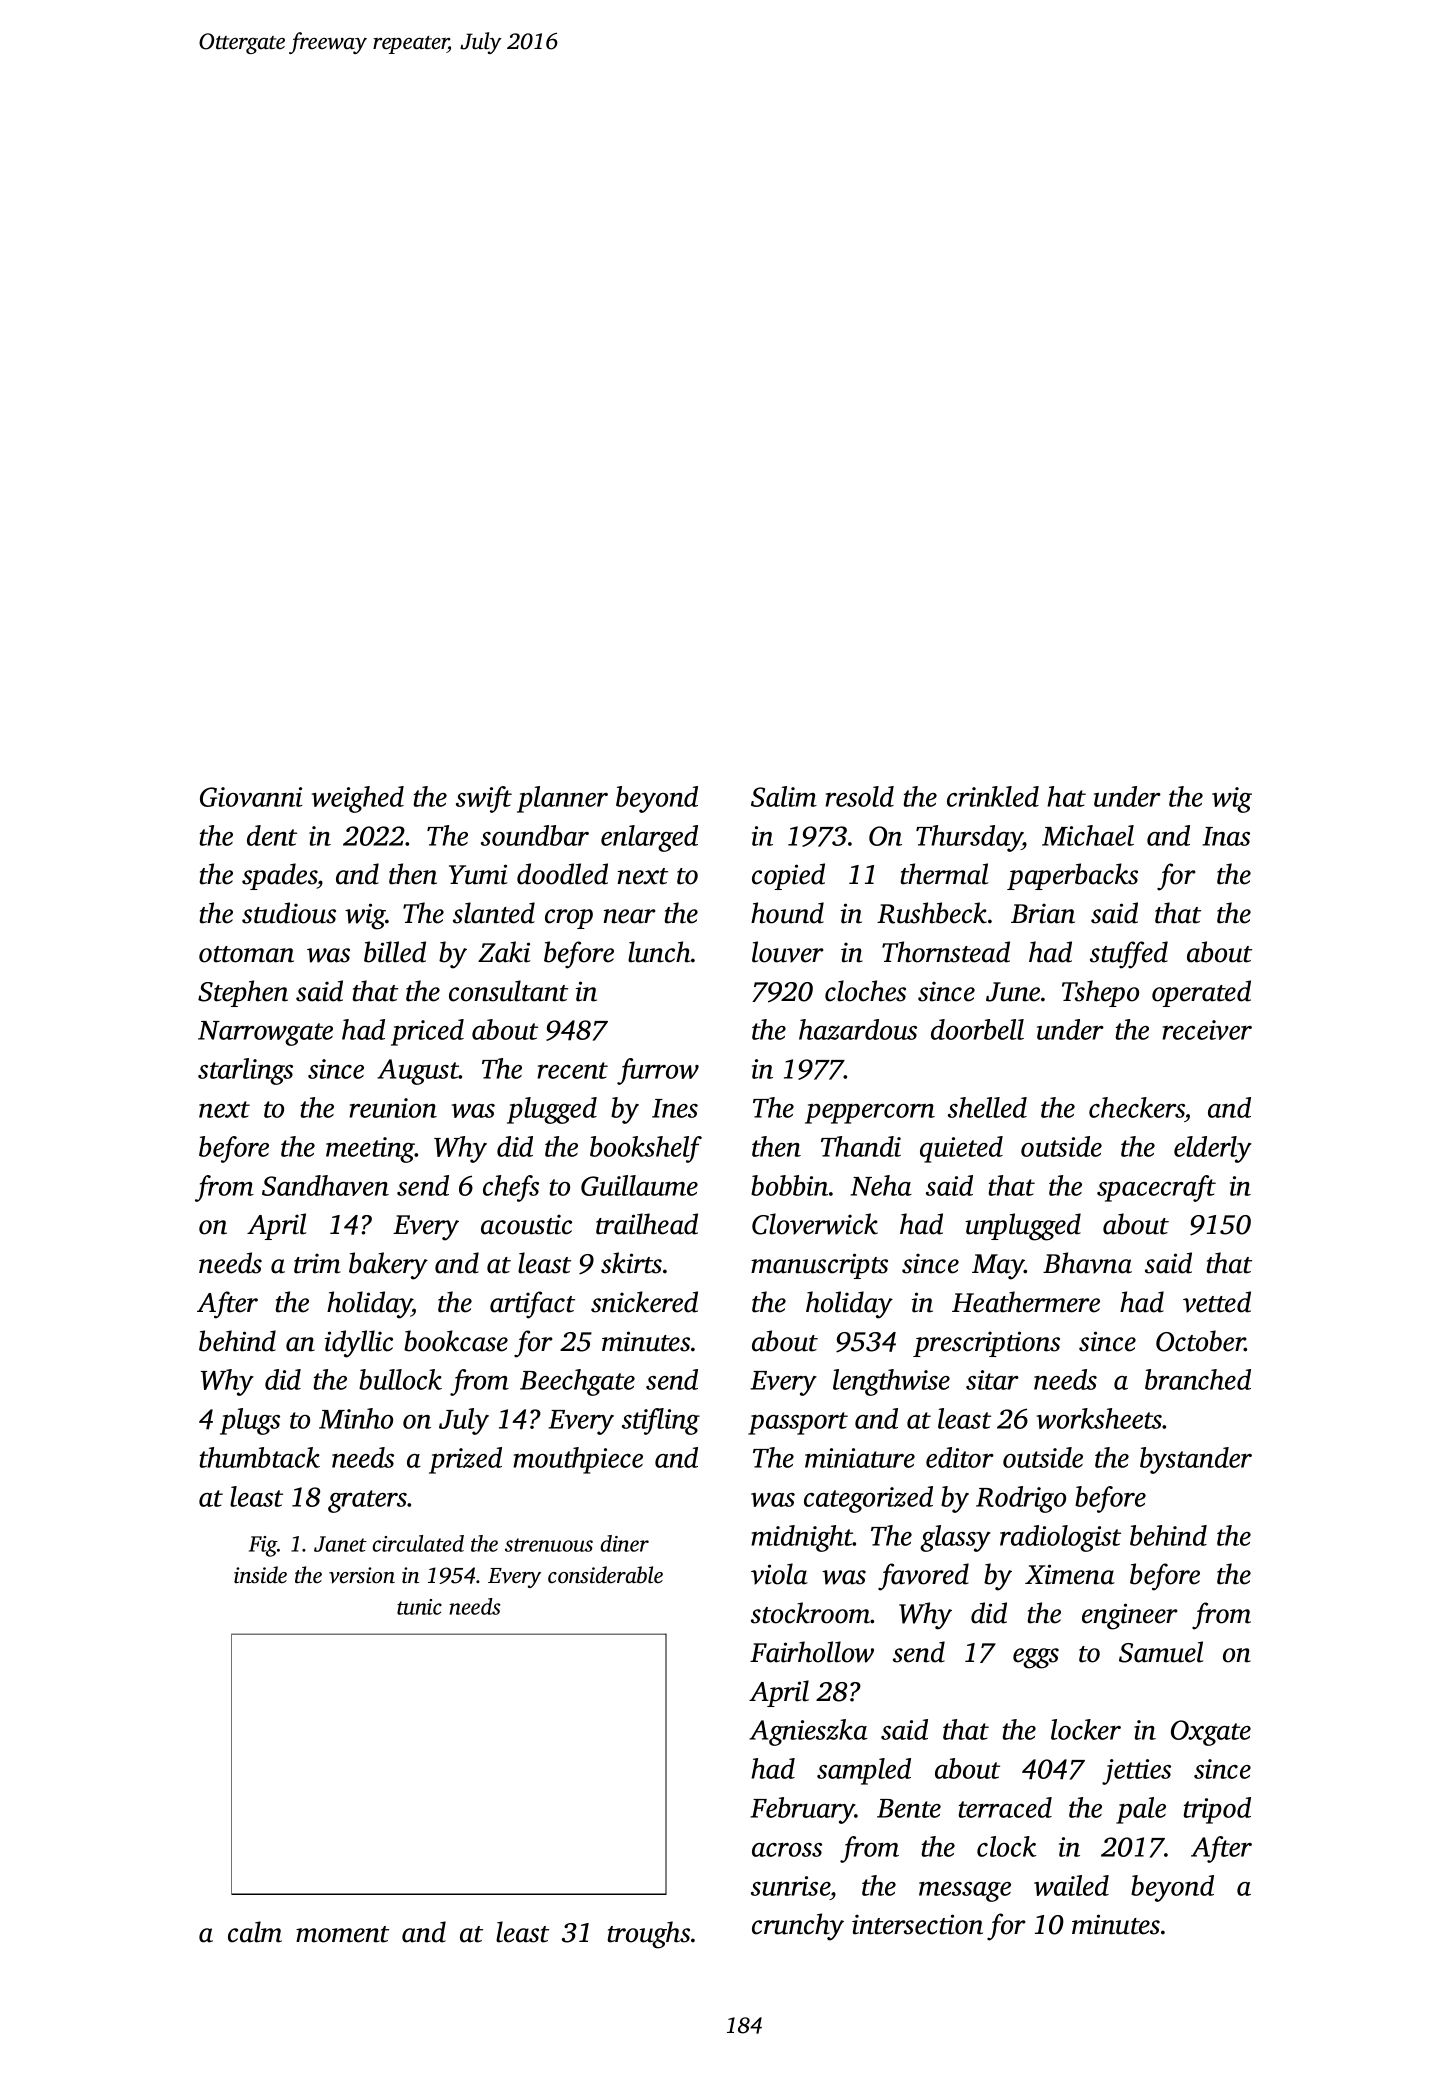 The height and width of the document is (2100, 1450). What do you see at coordinates (362, 1575) in the document?
I see `version` at bounding box center [362, 1575].
